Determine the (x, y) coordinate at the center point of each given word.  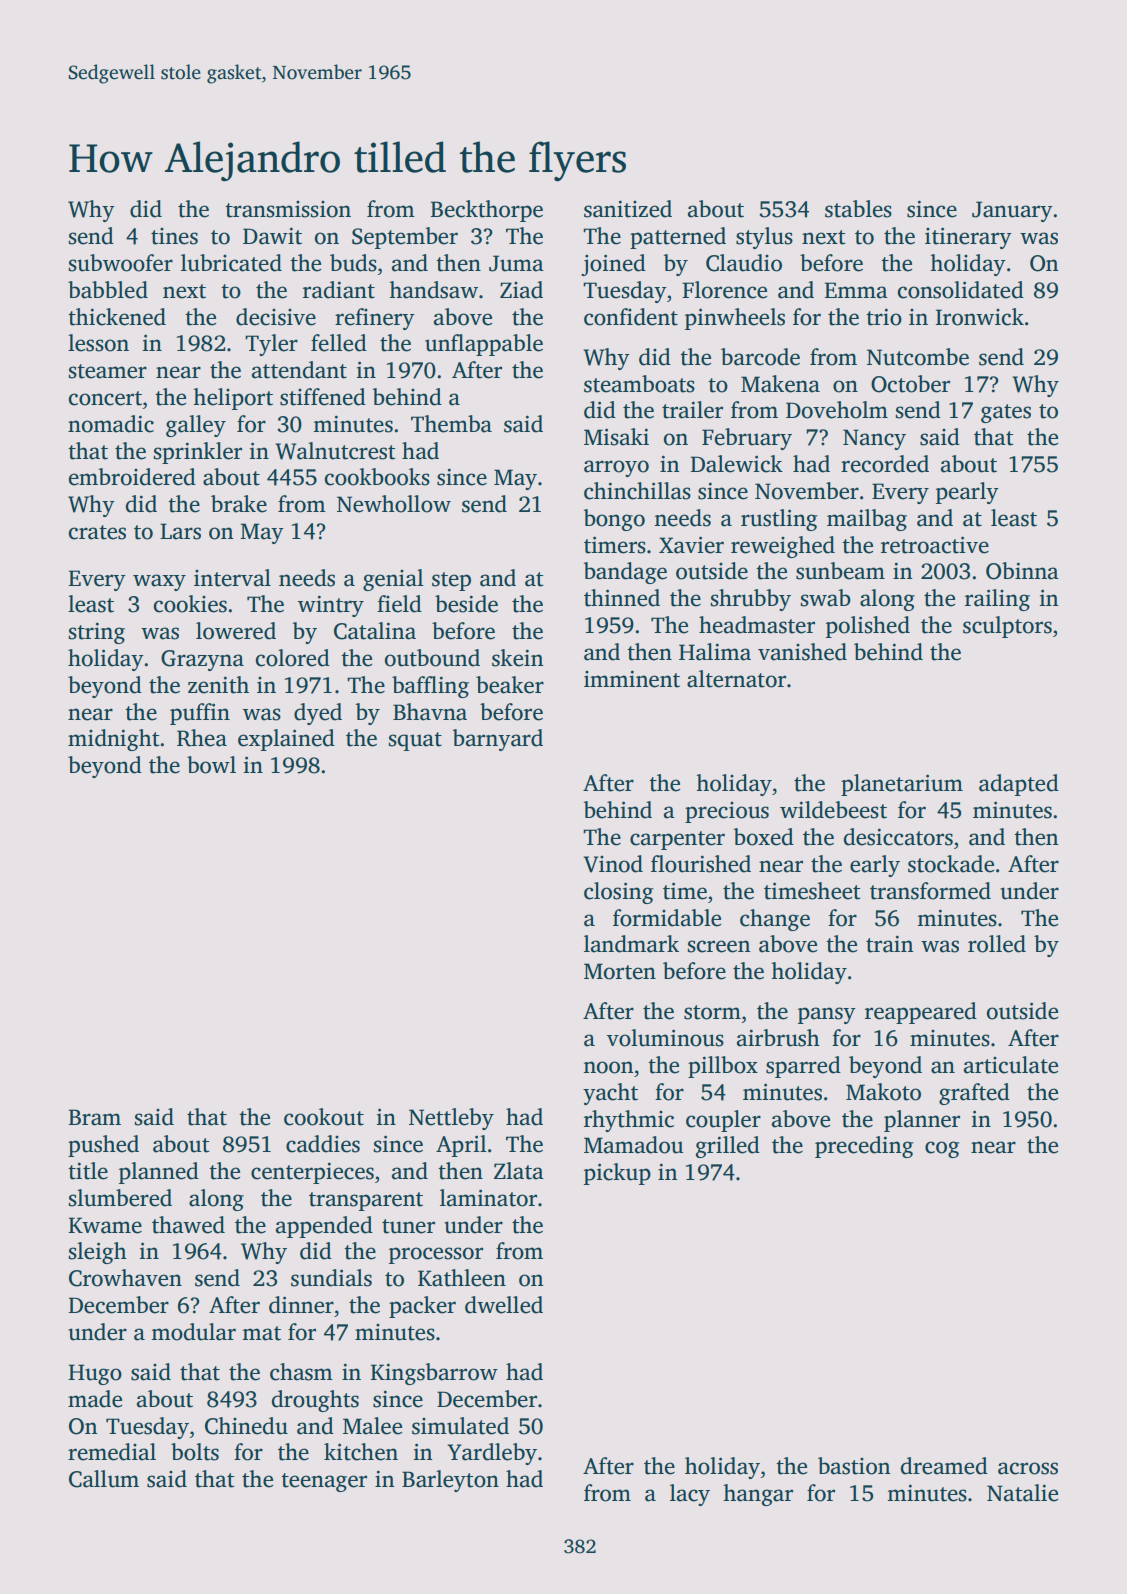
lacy (690, 1495)
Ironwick (980, 317)
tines (174, 236)
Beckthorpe (487, 211)
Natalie (1022, 1493)
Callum (104, 1479)
